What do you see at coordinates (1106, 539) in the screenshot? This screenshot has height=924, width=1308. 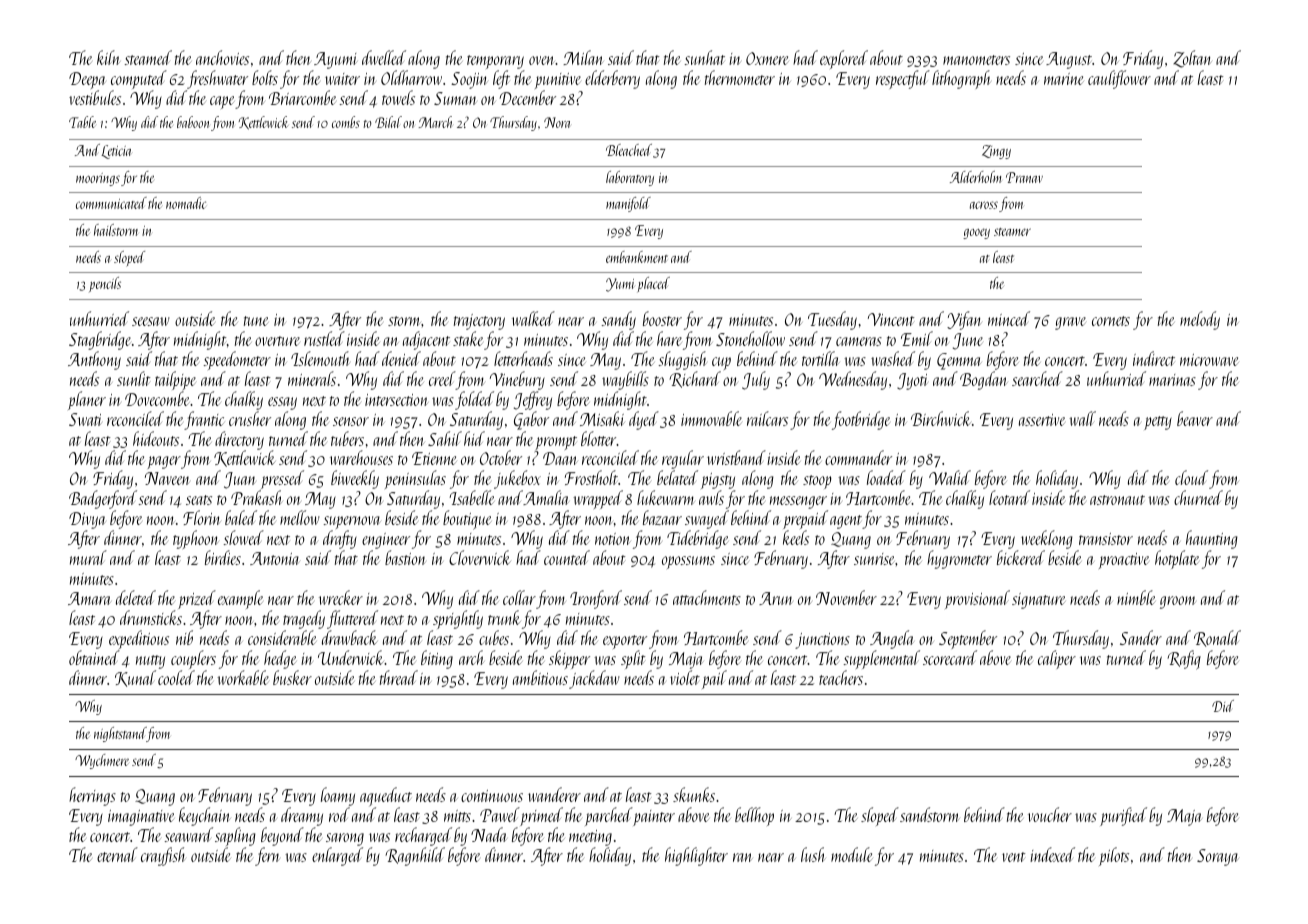 I see `transistor` at bounding box center [1106, 539].
